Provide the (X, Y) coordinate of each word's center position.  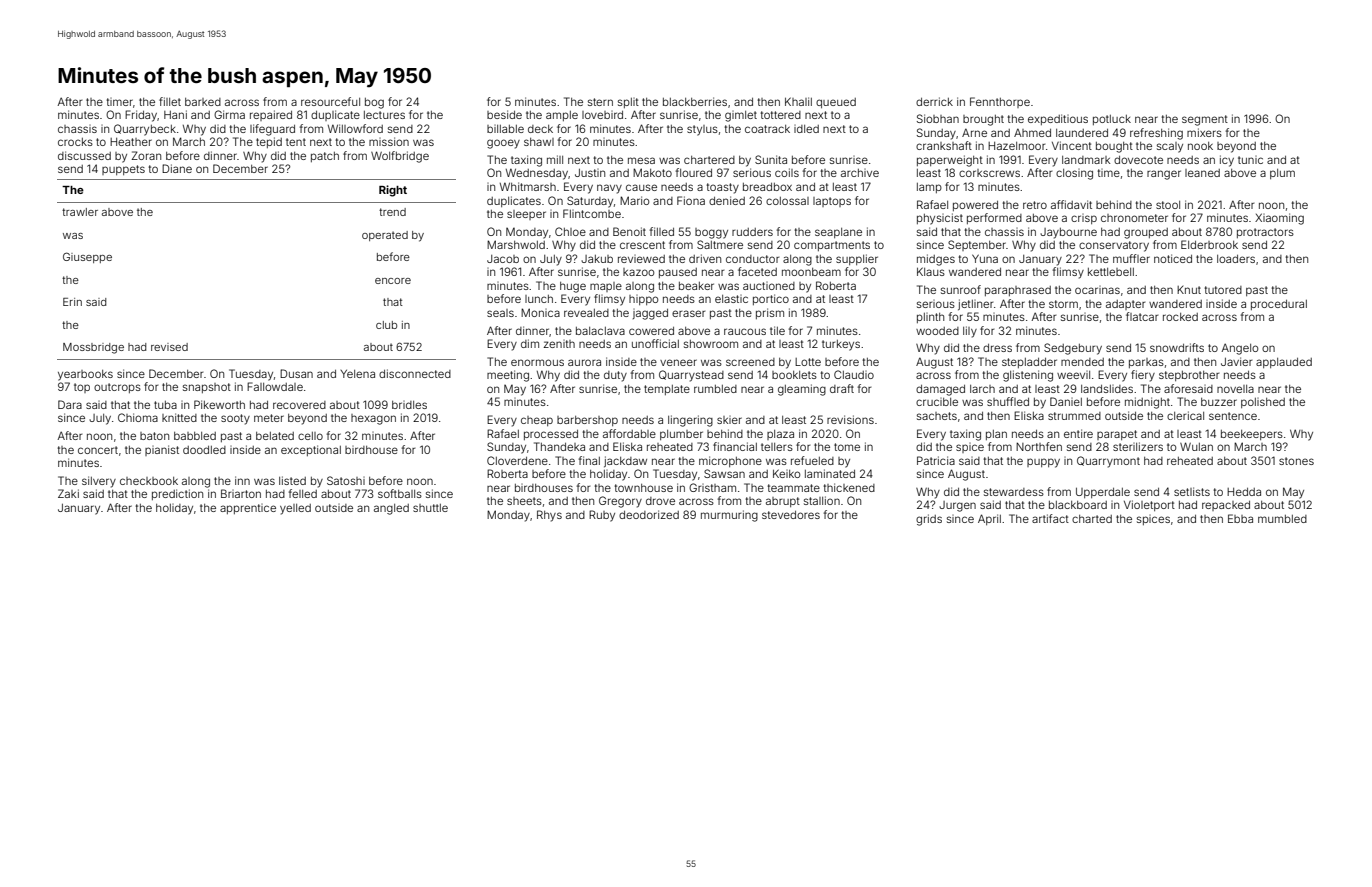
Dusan (296, 373)
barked (203, 102)
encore (393, 281)
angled (391, 509)
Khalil (798, 101)
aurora (584, 362)
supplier (857, 259)
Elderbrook (1209, 244)
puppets (123, 170)
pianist (162, 450)
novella (1235, 389)
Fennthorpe (1000, 102)
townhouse (643, 488)
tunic (1250, 160)
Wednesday (537, 174)
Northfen (1039, 446)
